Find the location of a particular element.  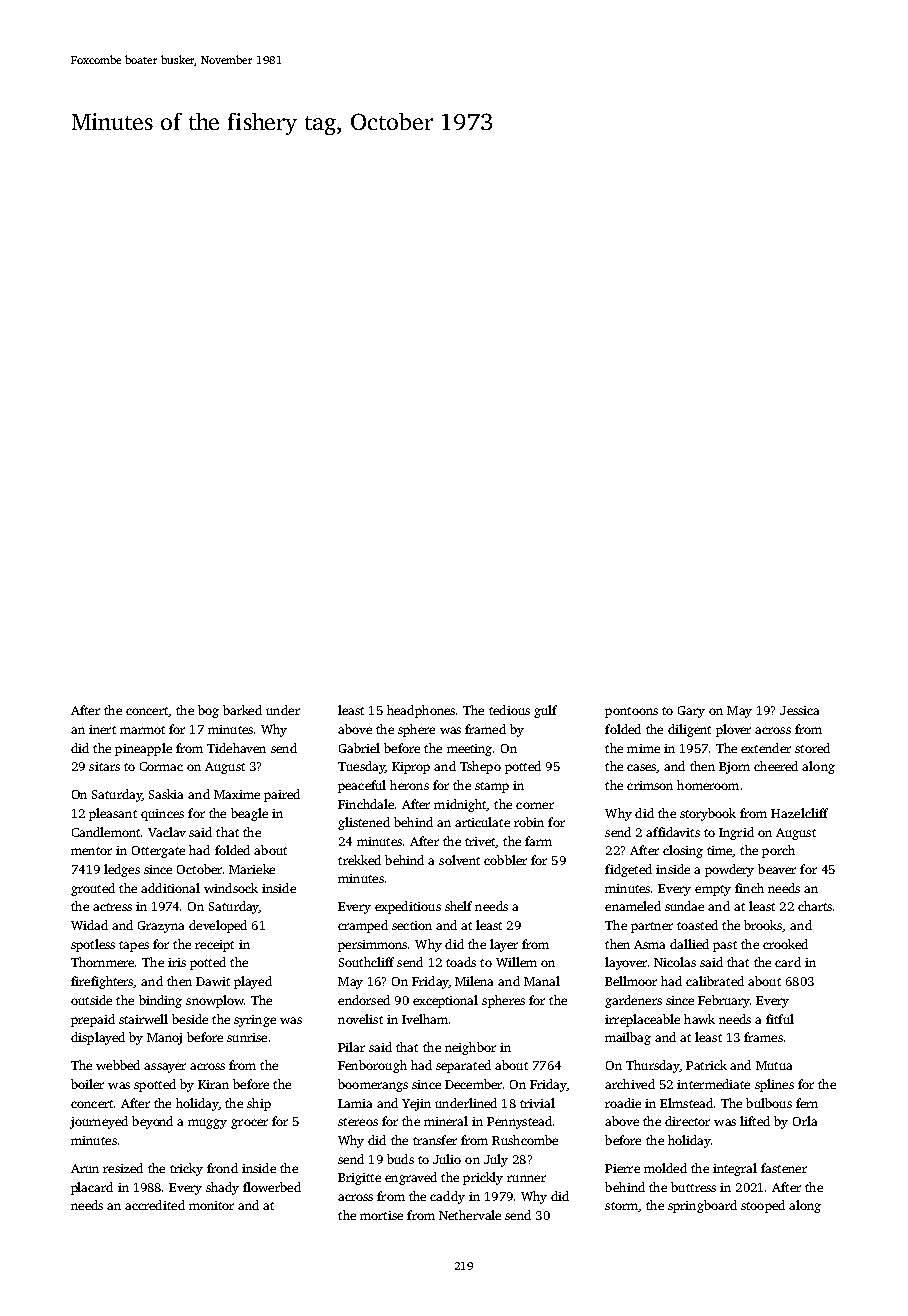

gulf is located at coordinates (545, 711).
